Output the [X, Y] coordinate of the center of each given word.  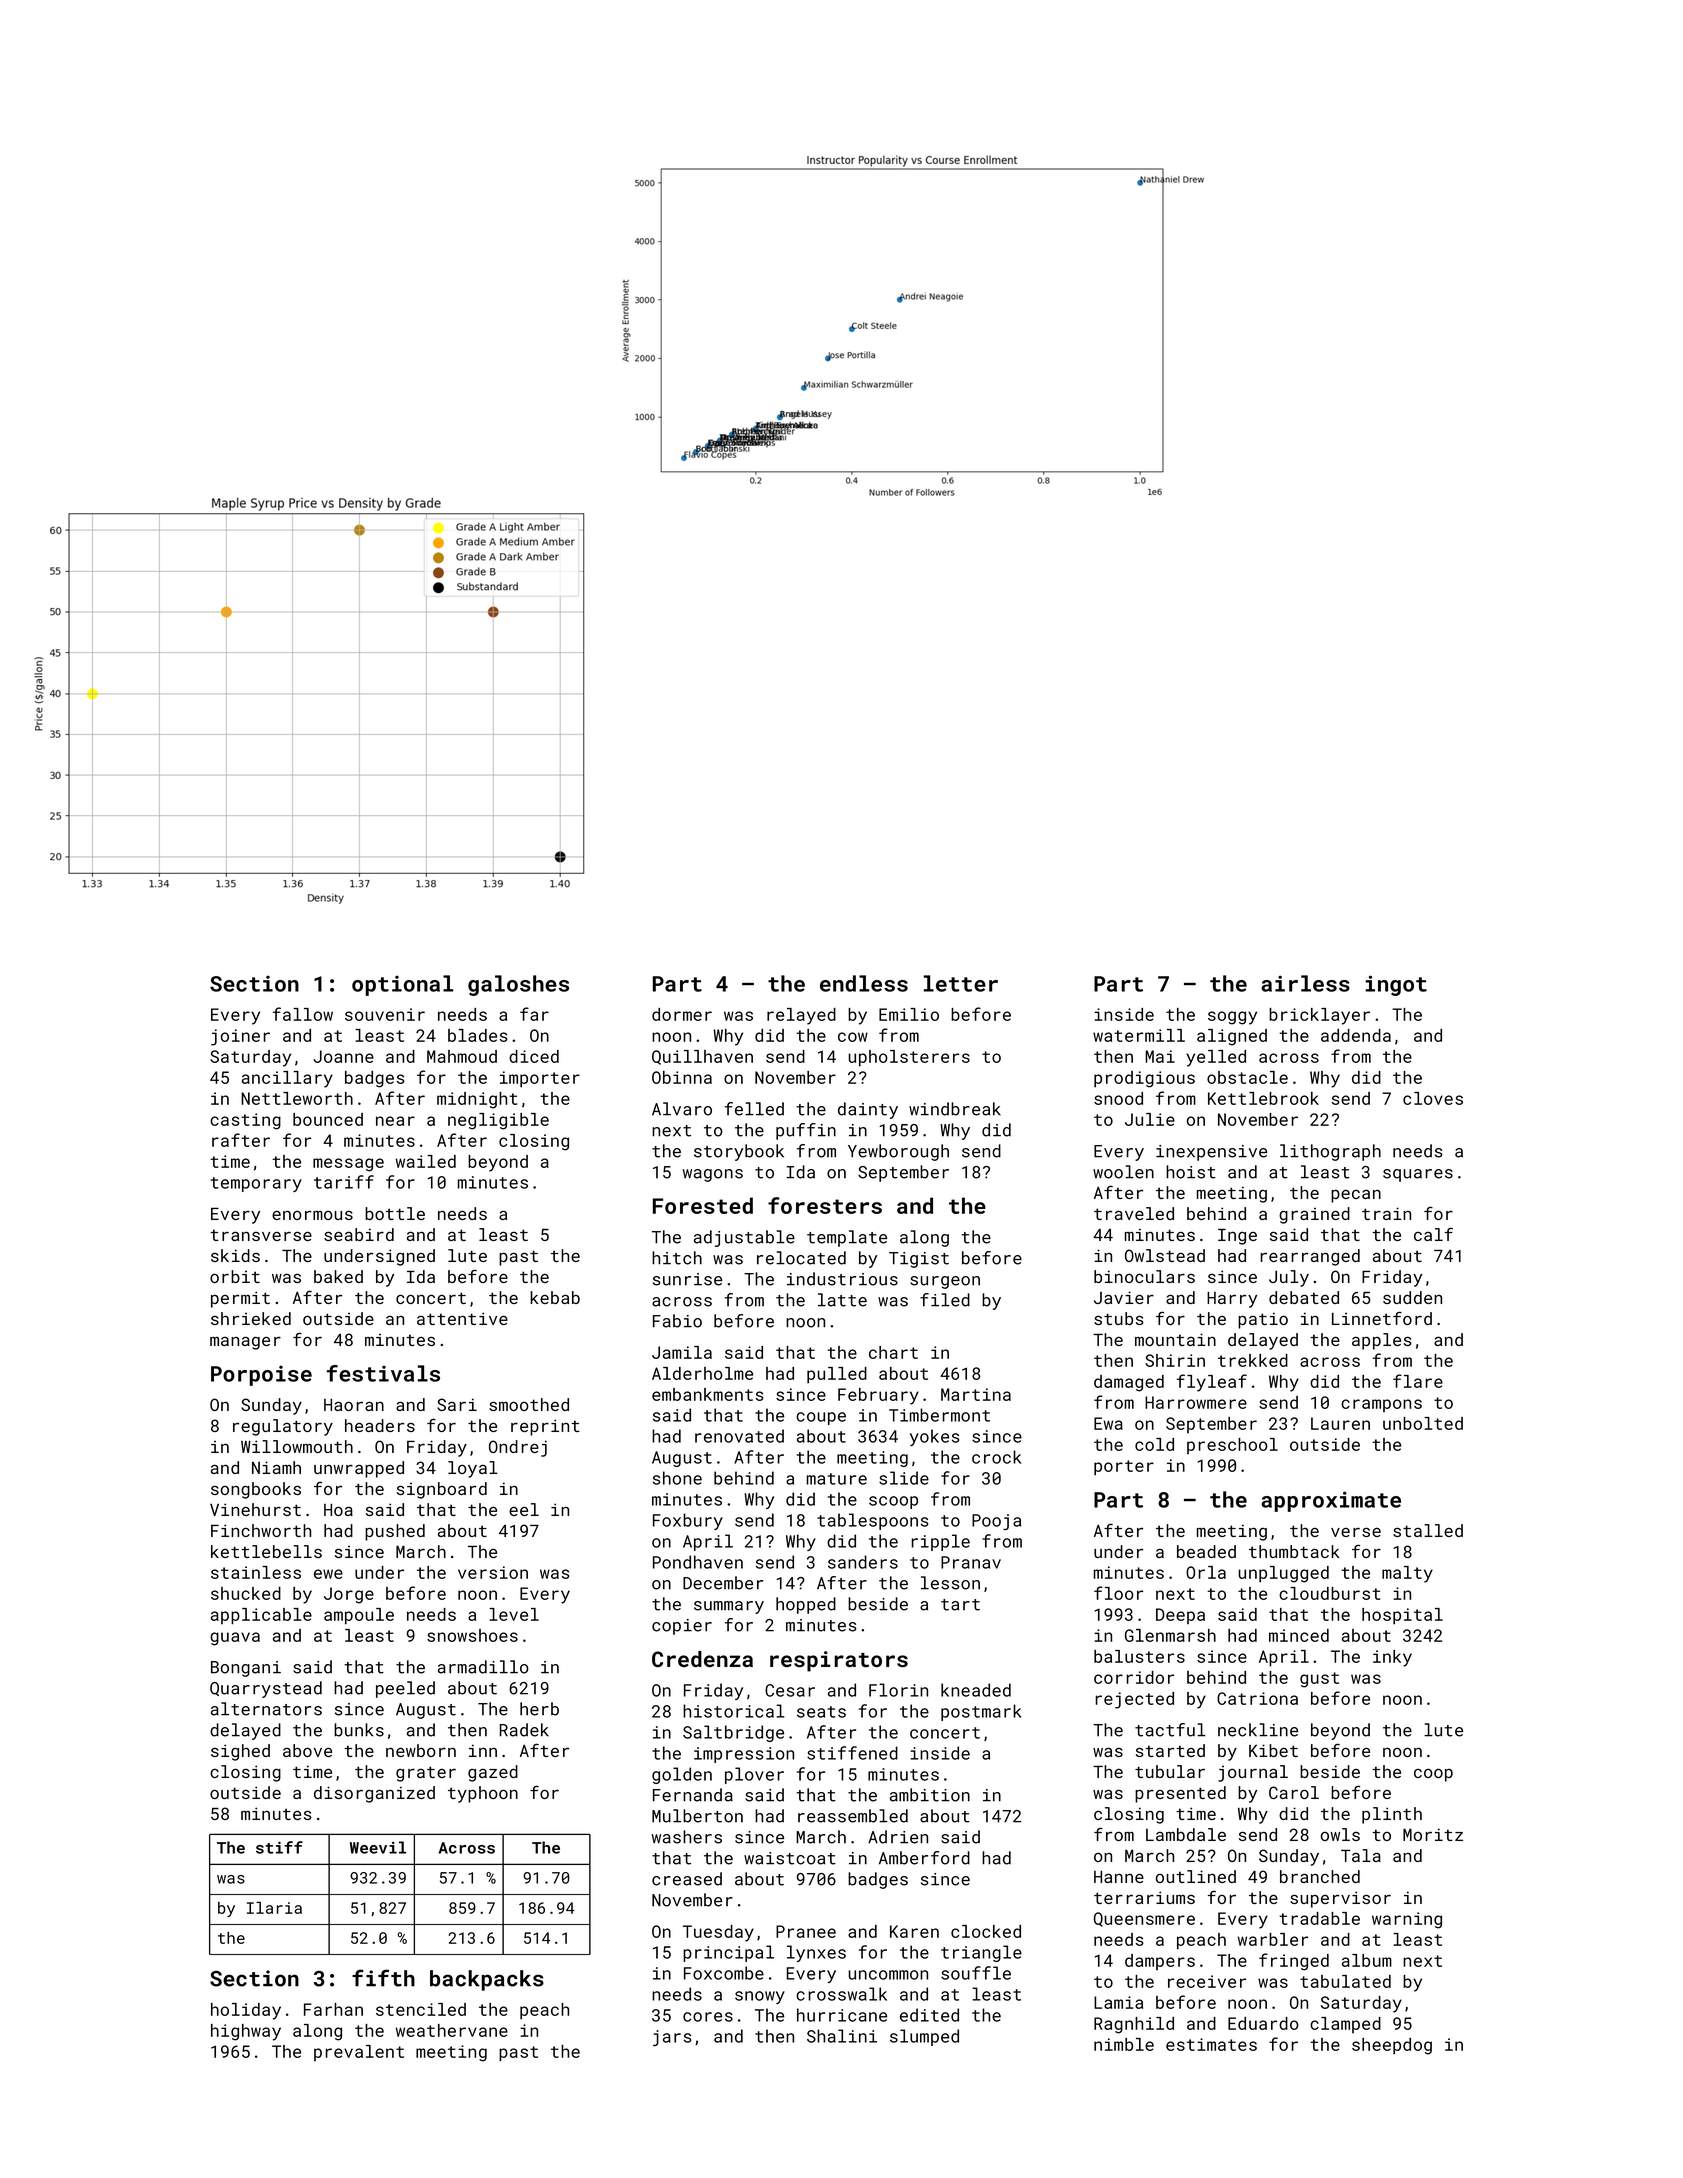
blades [478, 1035]
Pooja [996, 1522]
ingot [1396, 985]
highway [246, 2032]
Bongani [246, 1669]
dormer [682, 1014]
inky [1392, 1658]
